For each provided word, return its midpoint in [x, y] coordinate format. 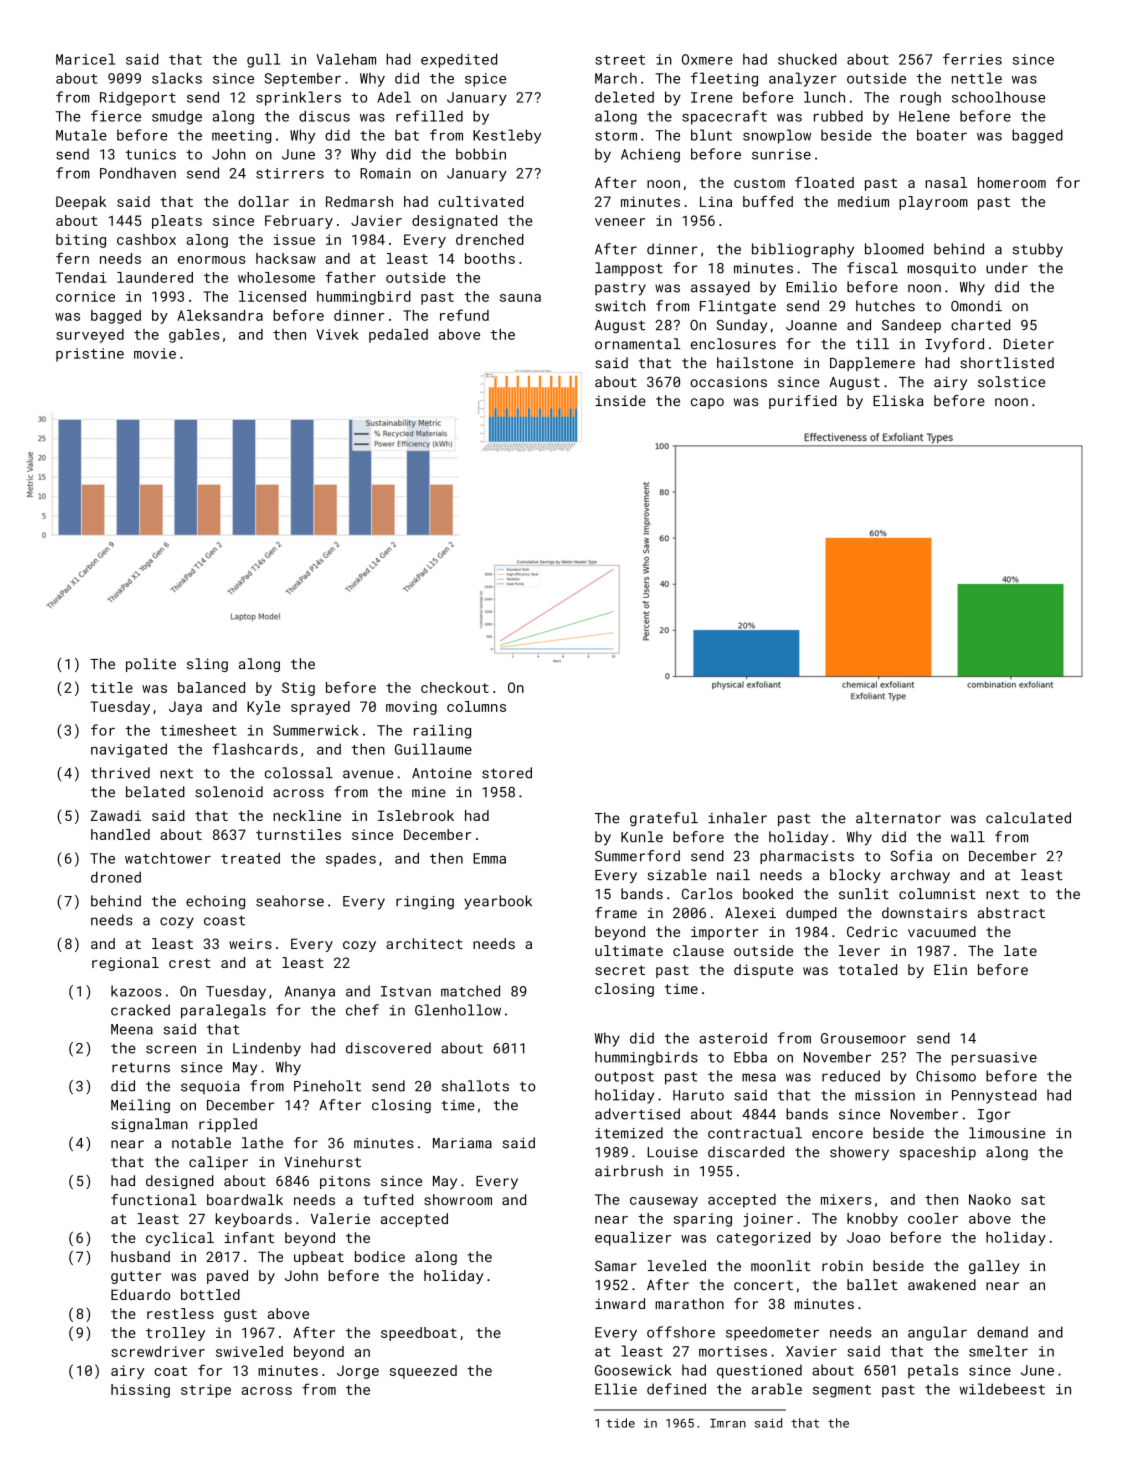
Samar [616, 1265]
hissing [140, 1391]
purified [803, 402]
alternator [898, 818]
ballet [872, 1284]
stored [507, 773]
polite [151, 665]
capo [707, 403]
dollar [263, 201]
